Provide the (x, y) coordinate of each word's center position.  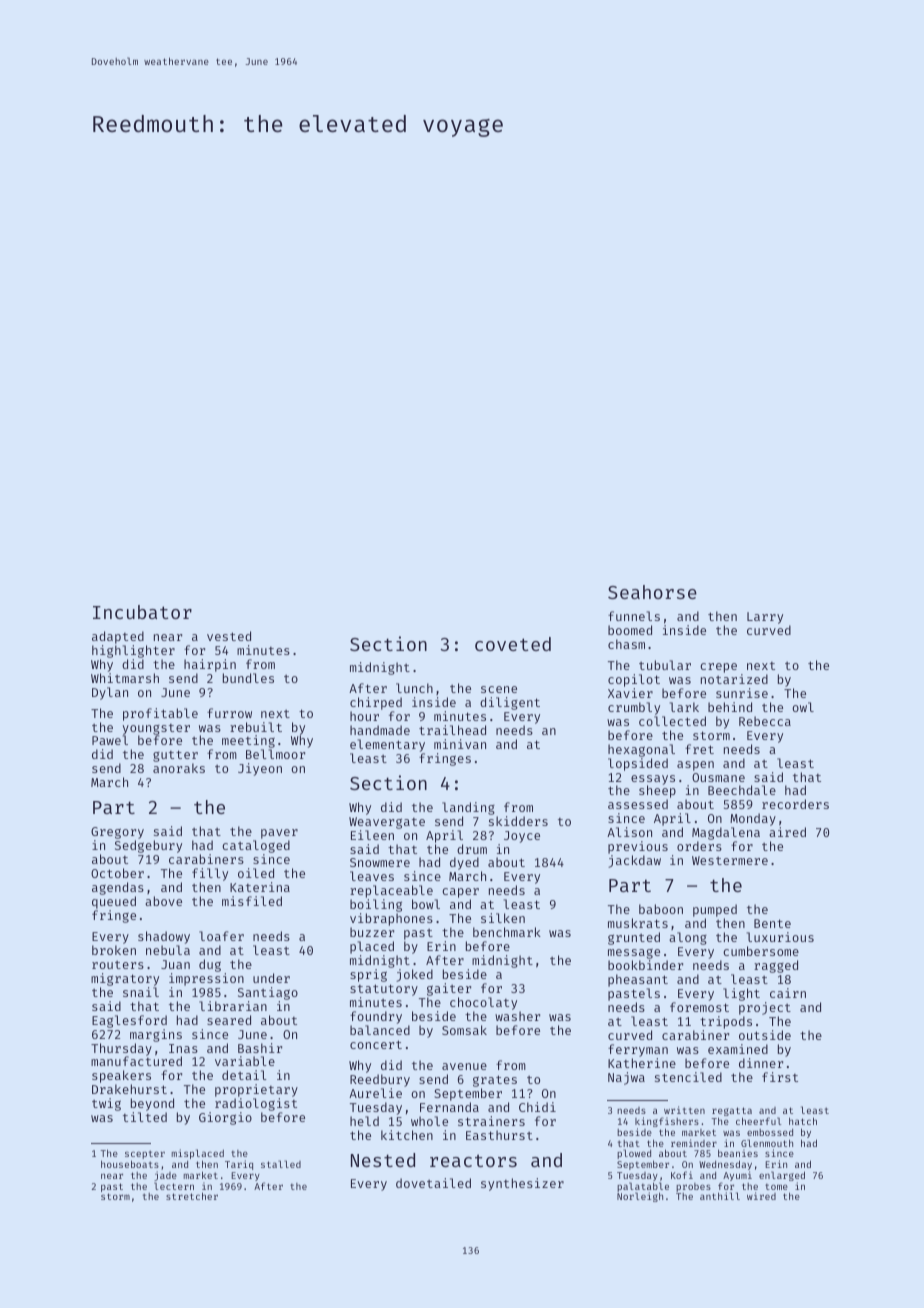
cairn (788, 993)
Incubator (142, 612)
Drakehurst (129, 1089)
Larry (765, 618)
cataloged (256, 846)
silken (503, 918)
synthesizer (522, 1184)
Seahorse (652, 592)
